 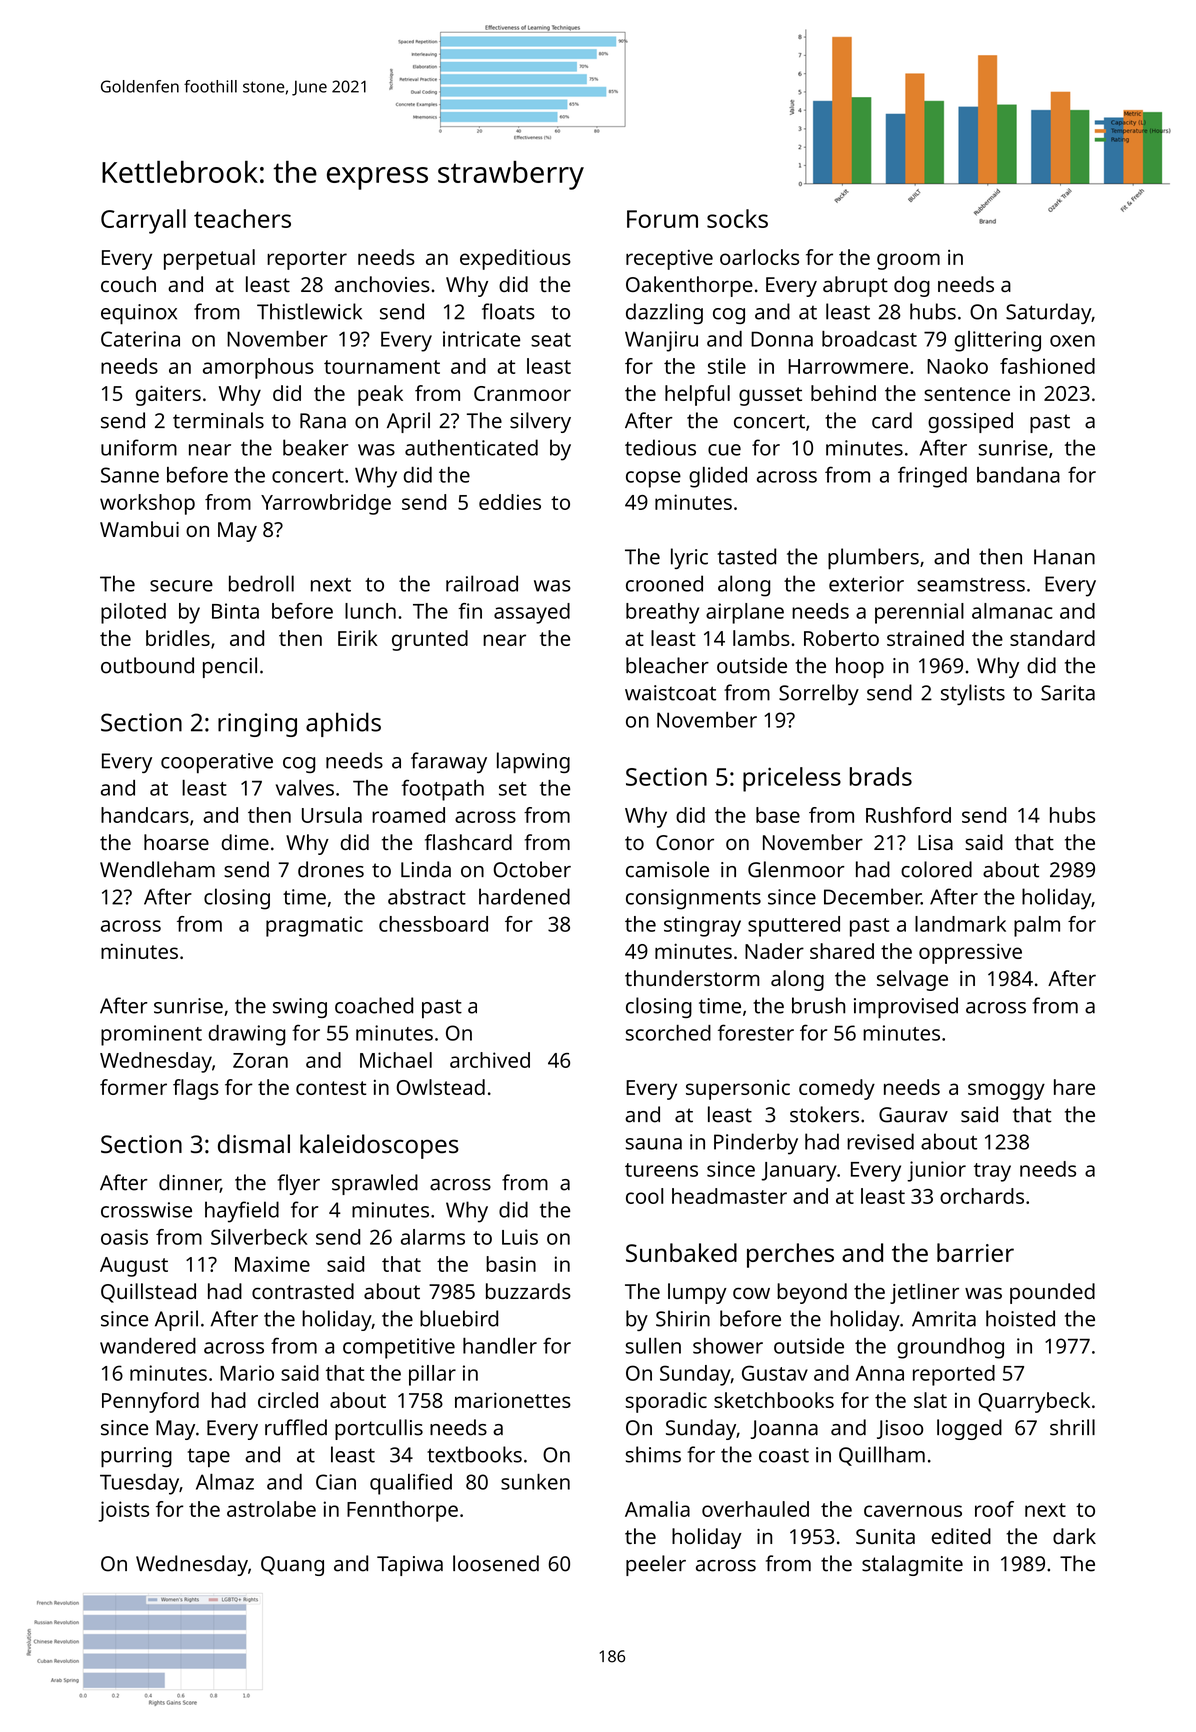 I want to click on Quang, so click(x=292, y=1566).
